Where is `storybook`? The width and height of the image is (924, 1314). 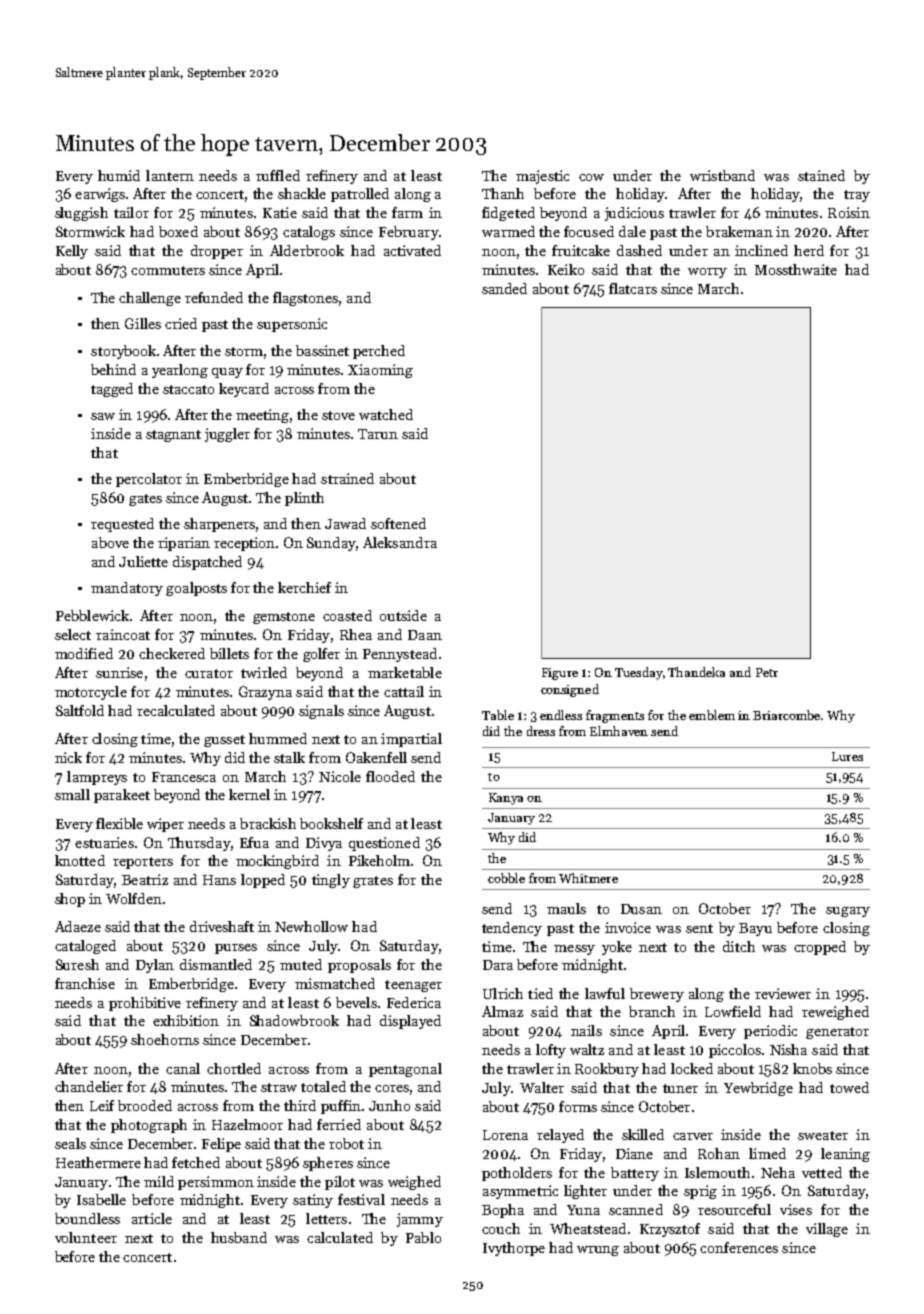
storybook is located at coordinates (123, 352).
